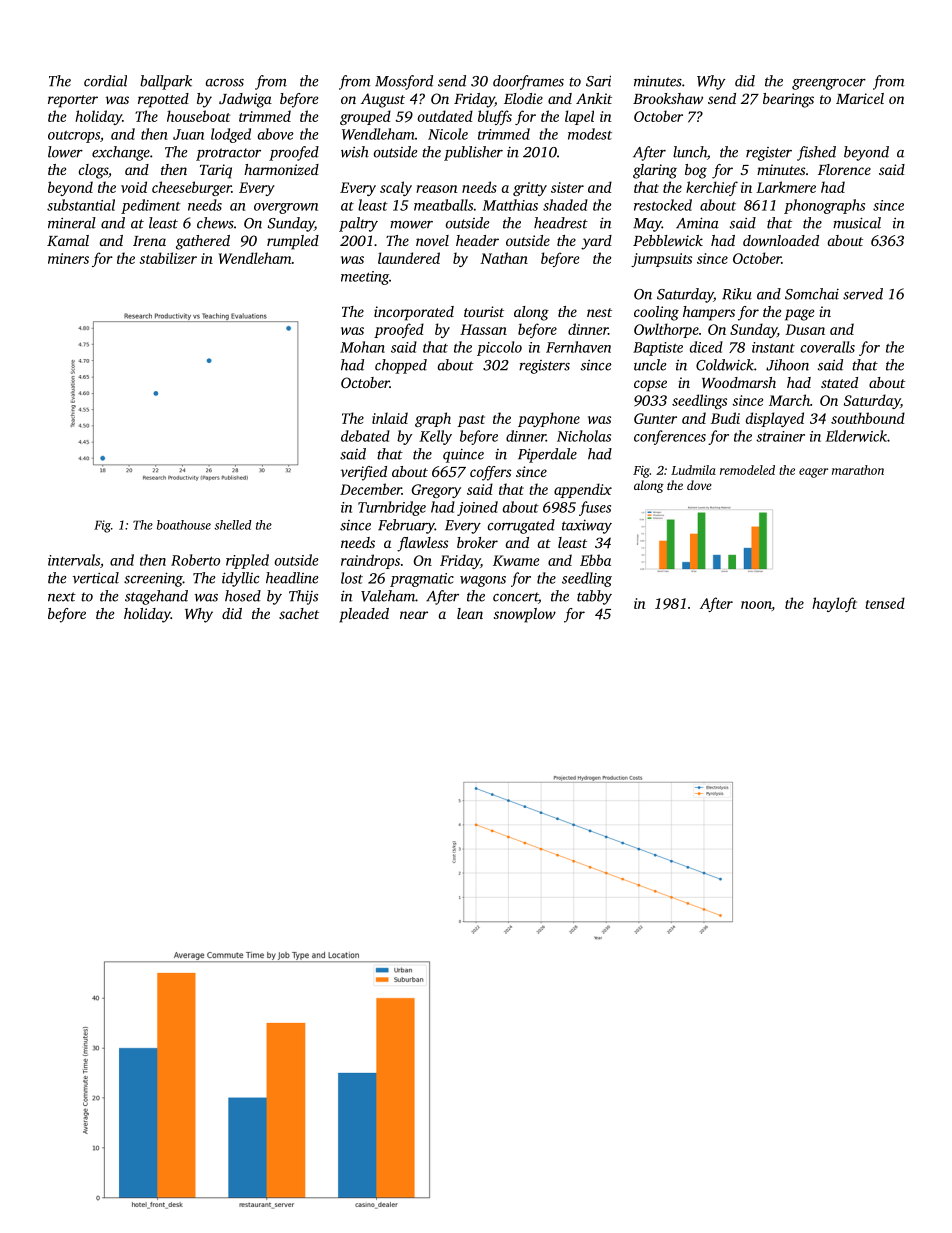  Describe the element at coordinates (240, 579) in the document. I see `idyllic` at that location.
